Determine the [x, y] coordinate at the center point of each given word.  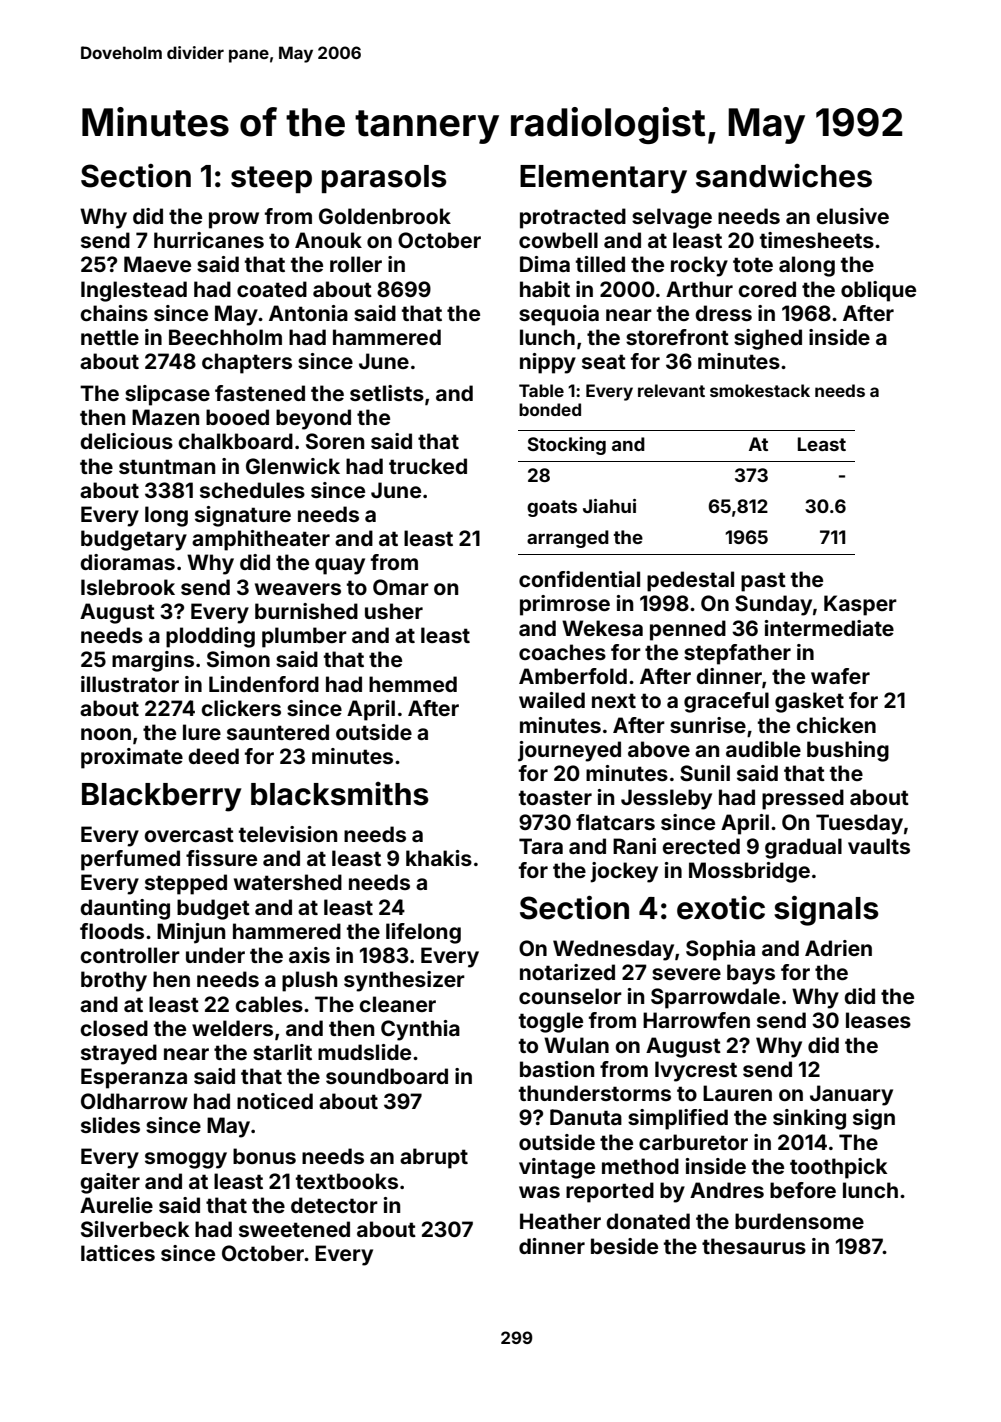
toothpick [838, 1168]
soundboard [387, 1076]
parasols [384, 179]
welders [232, 1028]
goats [552, 508]
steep [271, 179]
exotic [721, 908]
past [763, 582]
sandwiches [784, 176]
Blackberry [161, 797]
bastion [557, 1069]
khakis [439, 858]
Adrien [838, 948]
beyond [313, 419]
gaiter [110, 1183]
